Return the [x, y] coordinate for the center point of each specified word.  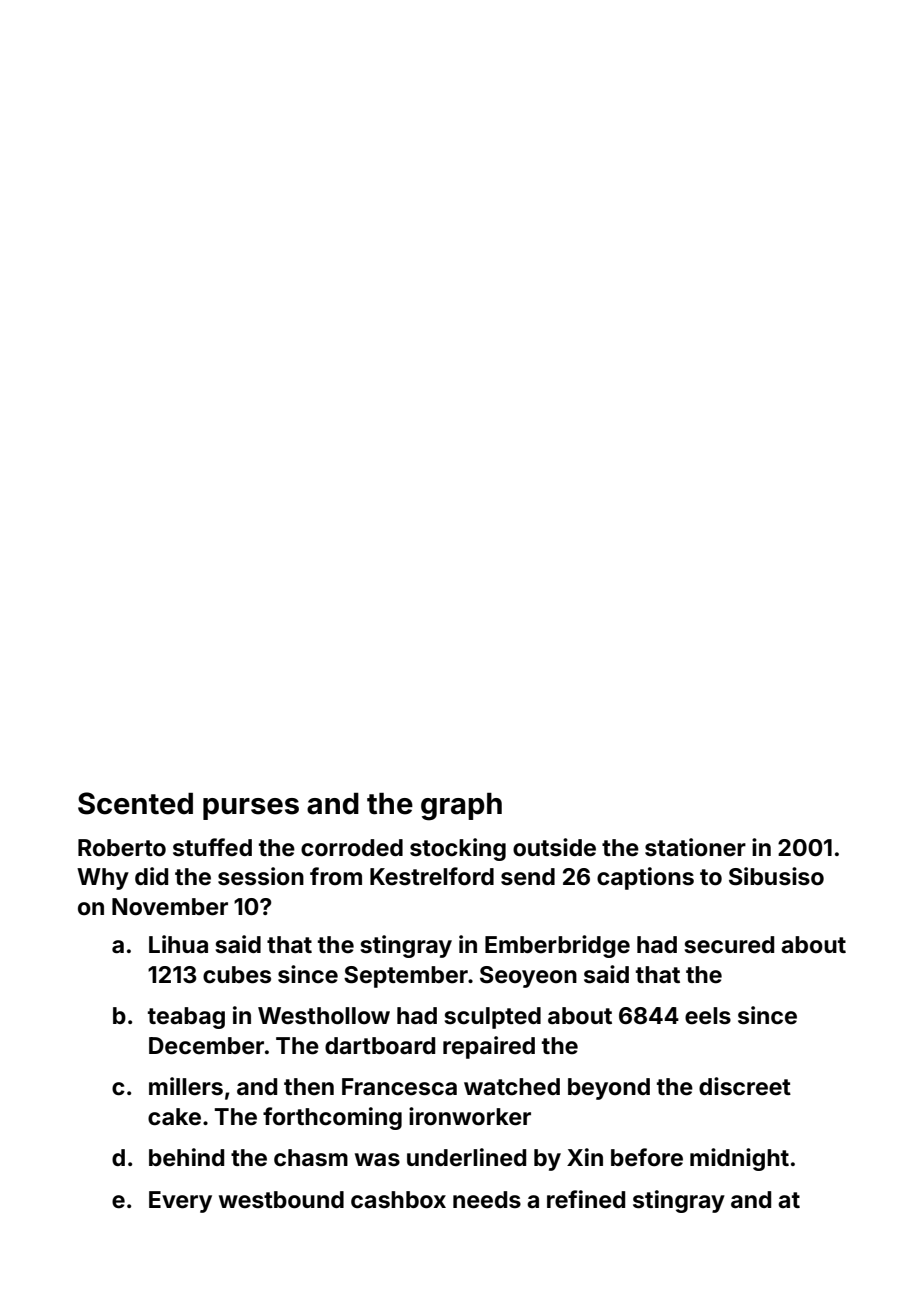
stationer [695, 847]
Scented [135, 803]
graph [461, 807]
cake [174, 1117]
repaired [489, 1047]
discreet [745, 1086]
